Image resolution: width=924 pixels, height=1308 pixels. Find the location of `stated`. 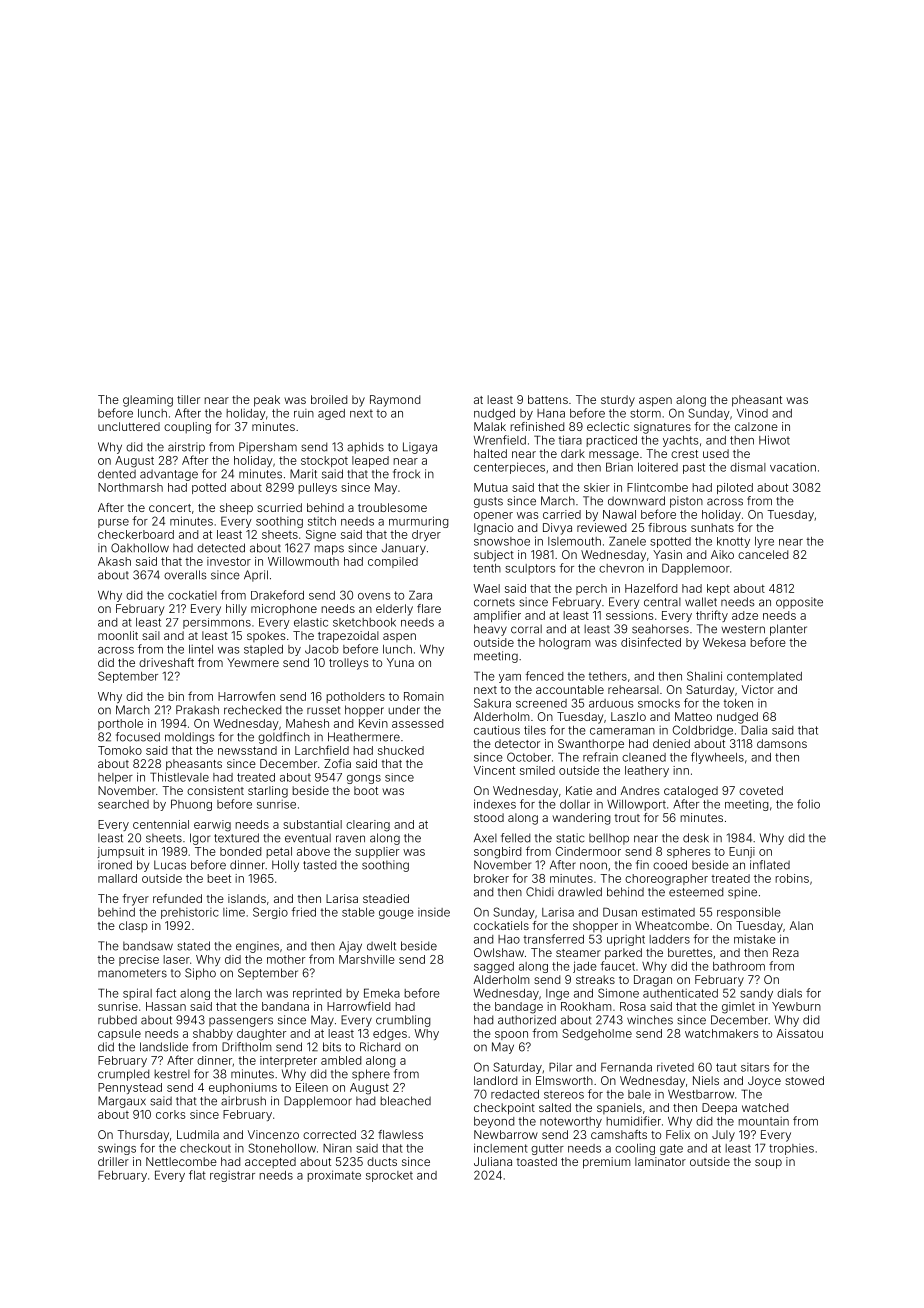

stated is located at coordinates (193, 946).
